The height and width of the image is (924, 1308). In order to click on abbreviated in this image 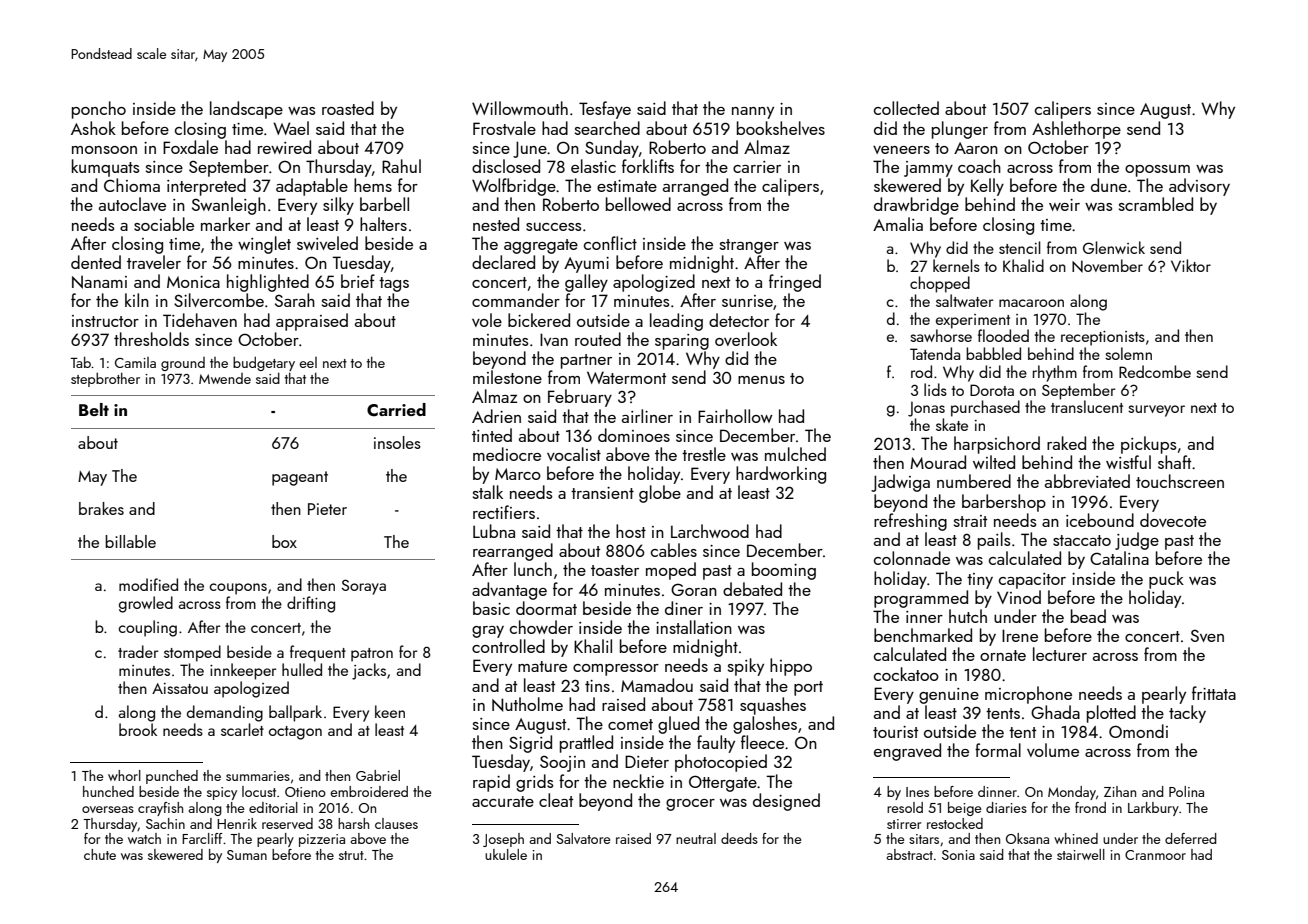, I will do `click(1087, 481)`.
